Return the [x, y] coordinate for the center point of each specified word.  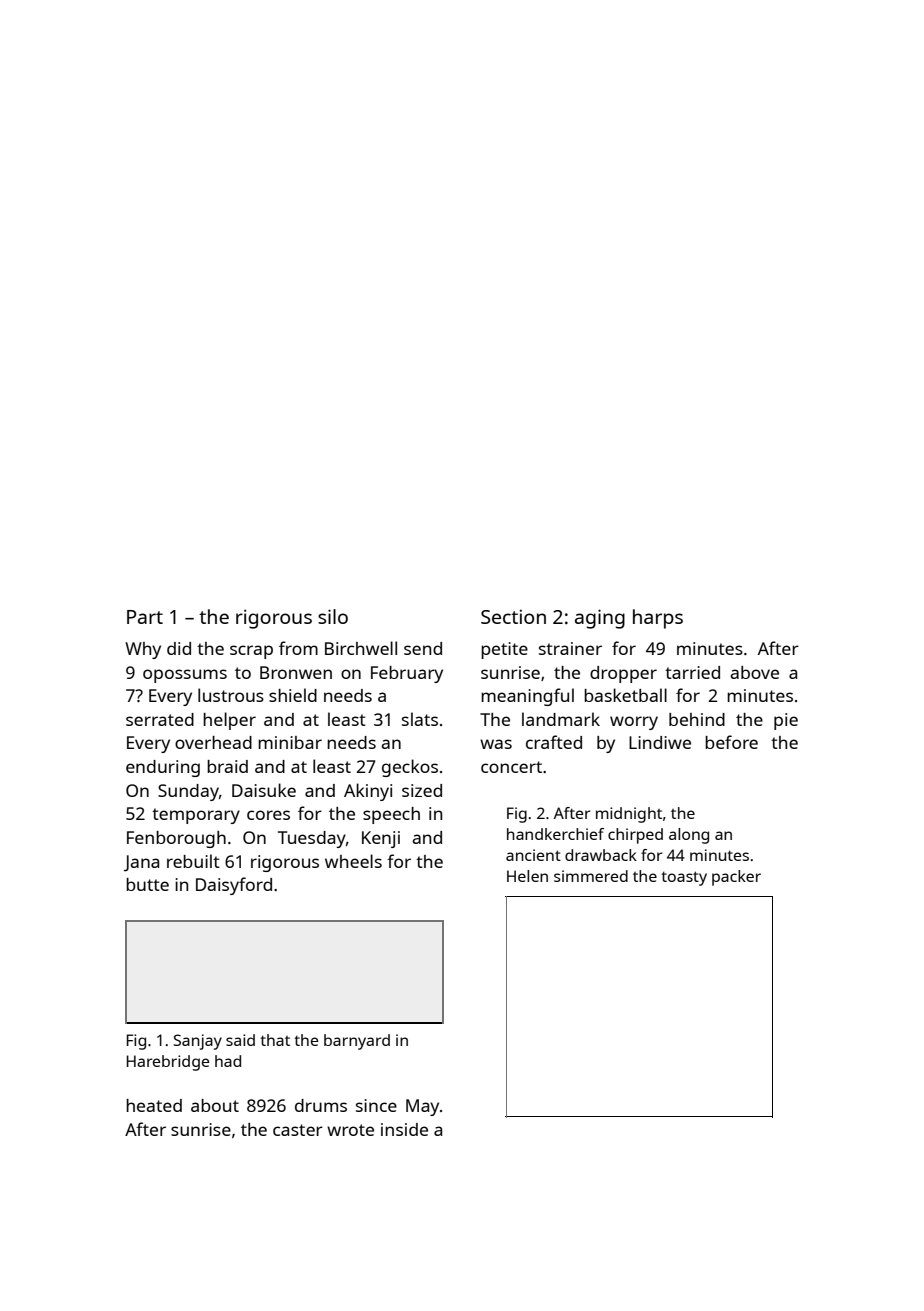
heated [154, 1105]
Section [513, 617]
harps [658, 619]
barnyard [357, 1042]
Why [143, 650]
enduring [163, 768]
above [754, 672]
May [422, 1107]
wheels [353, 861]
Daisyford [234, 886]
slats [420, 719]
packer [736, 878]
